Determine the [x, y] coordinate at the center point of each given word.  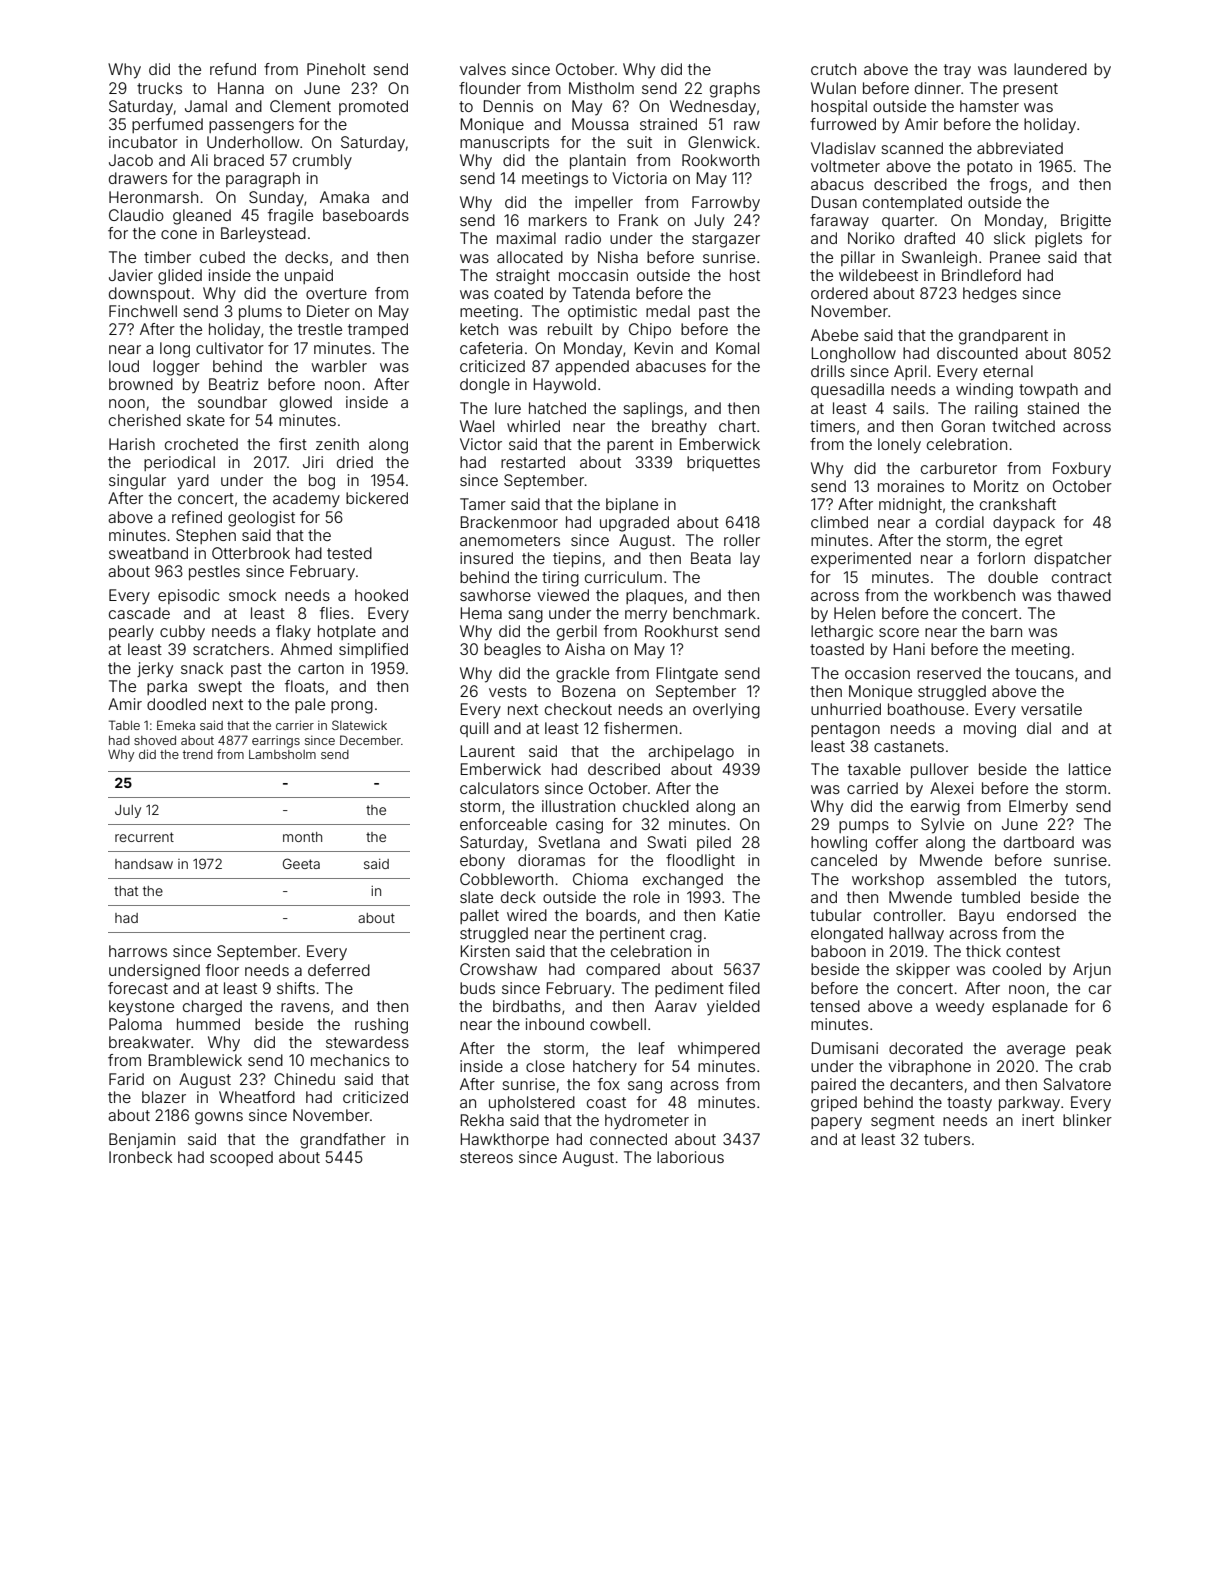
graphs [735, 90]
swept [220, 688]
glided [180, 277]
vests [508, 691]
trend [198, 754]
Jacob [131, 160]
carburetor [959, 468]
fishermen [640, 728]
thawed [1084, 595]
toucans [1044, 673]
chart [737, 426]
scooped [241, 1158]
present [1030, 90]
